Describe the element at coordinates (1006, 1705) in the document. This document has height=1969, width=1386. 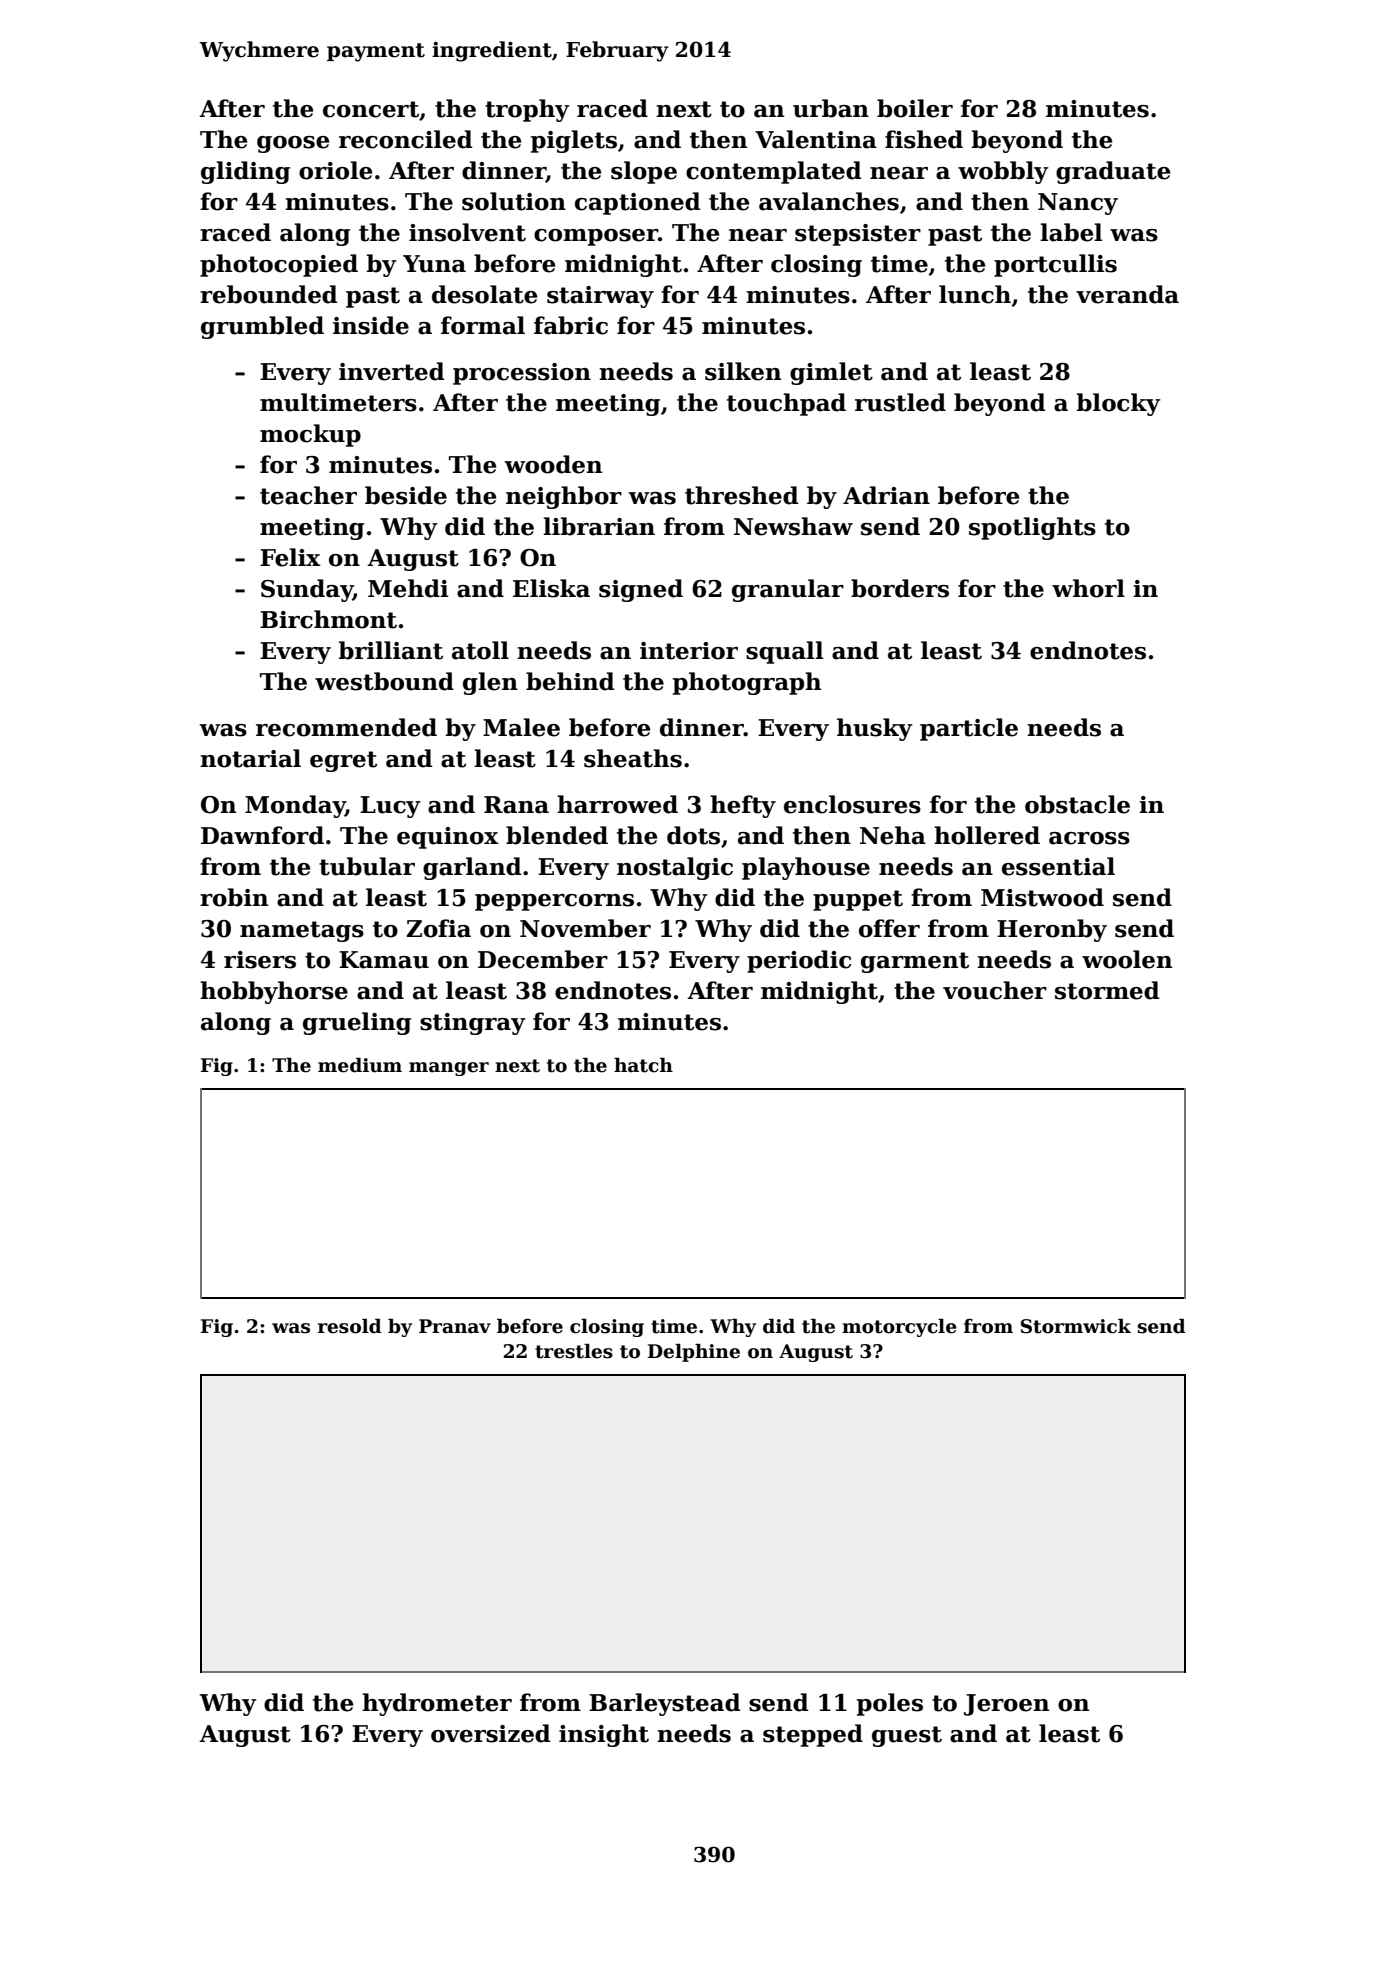
I see `Jeroen` at that location.
